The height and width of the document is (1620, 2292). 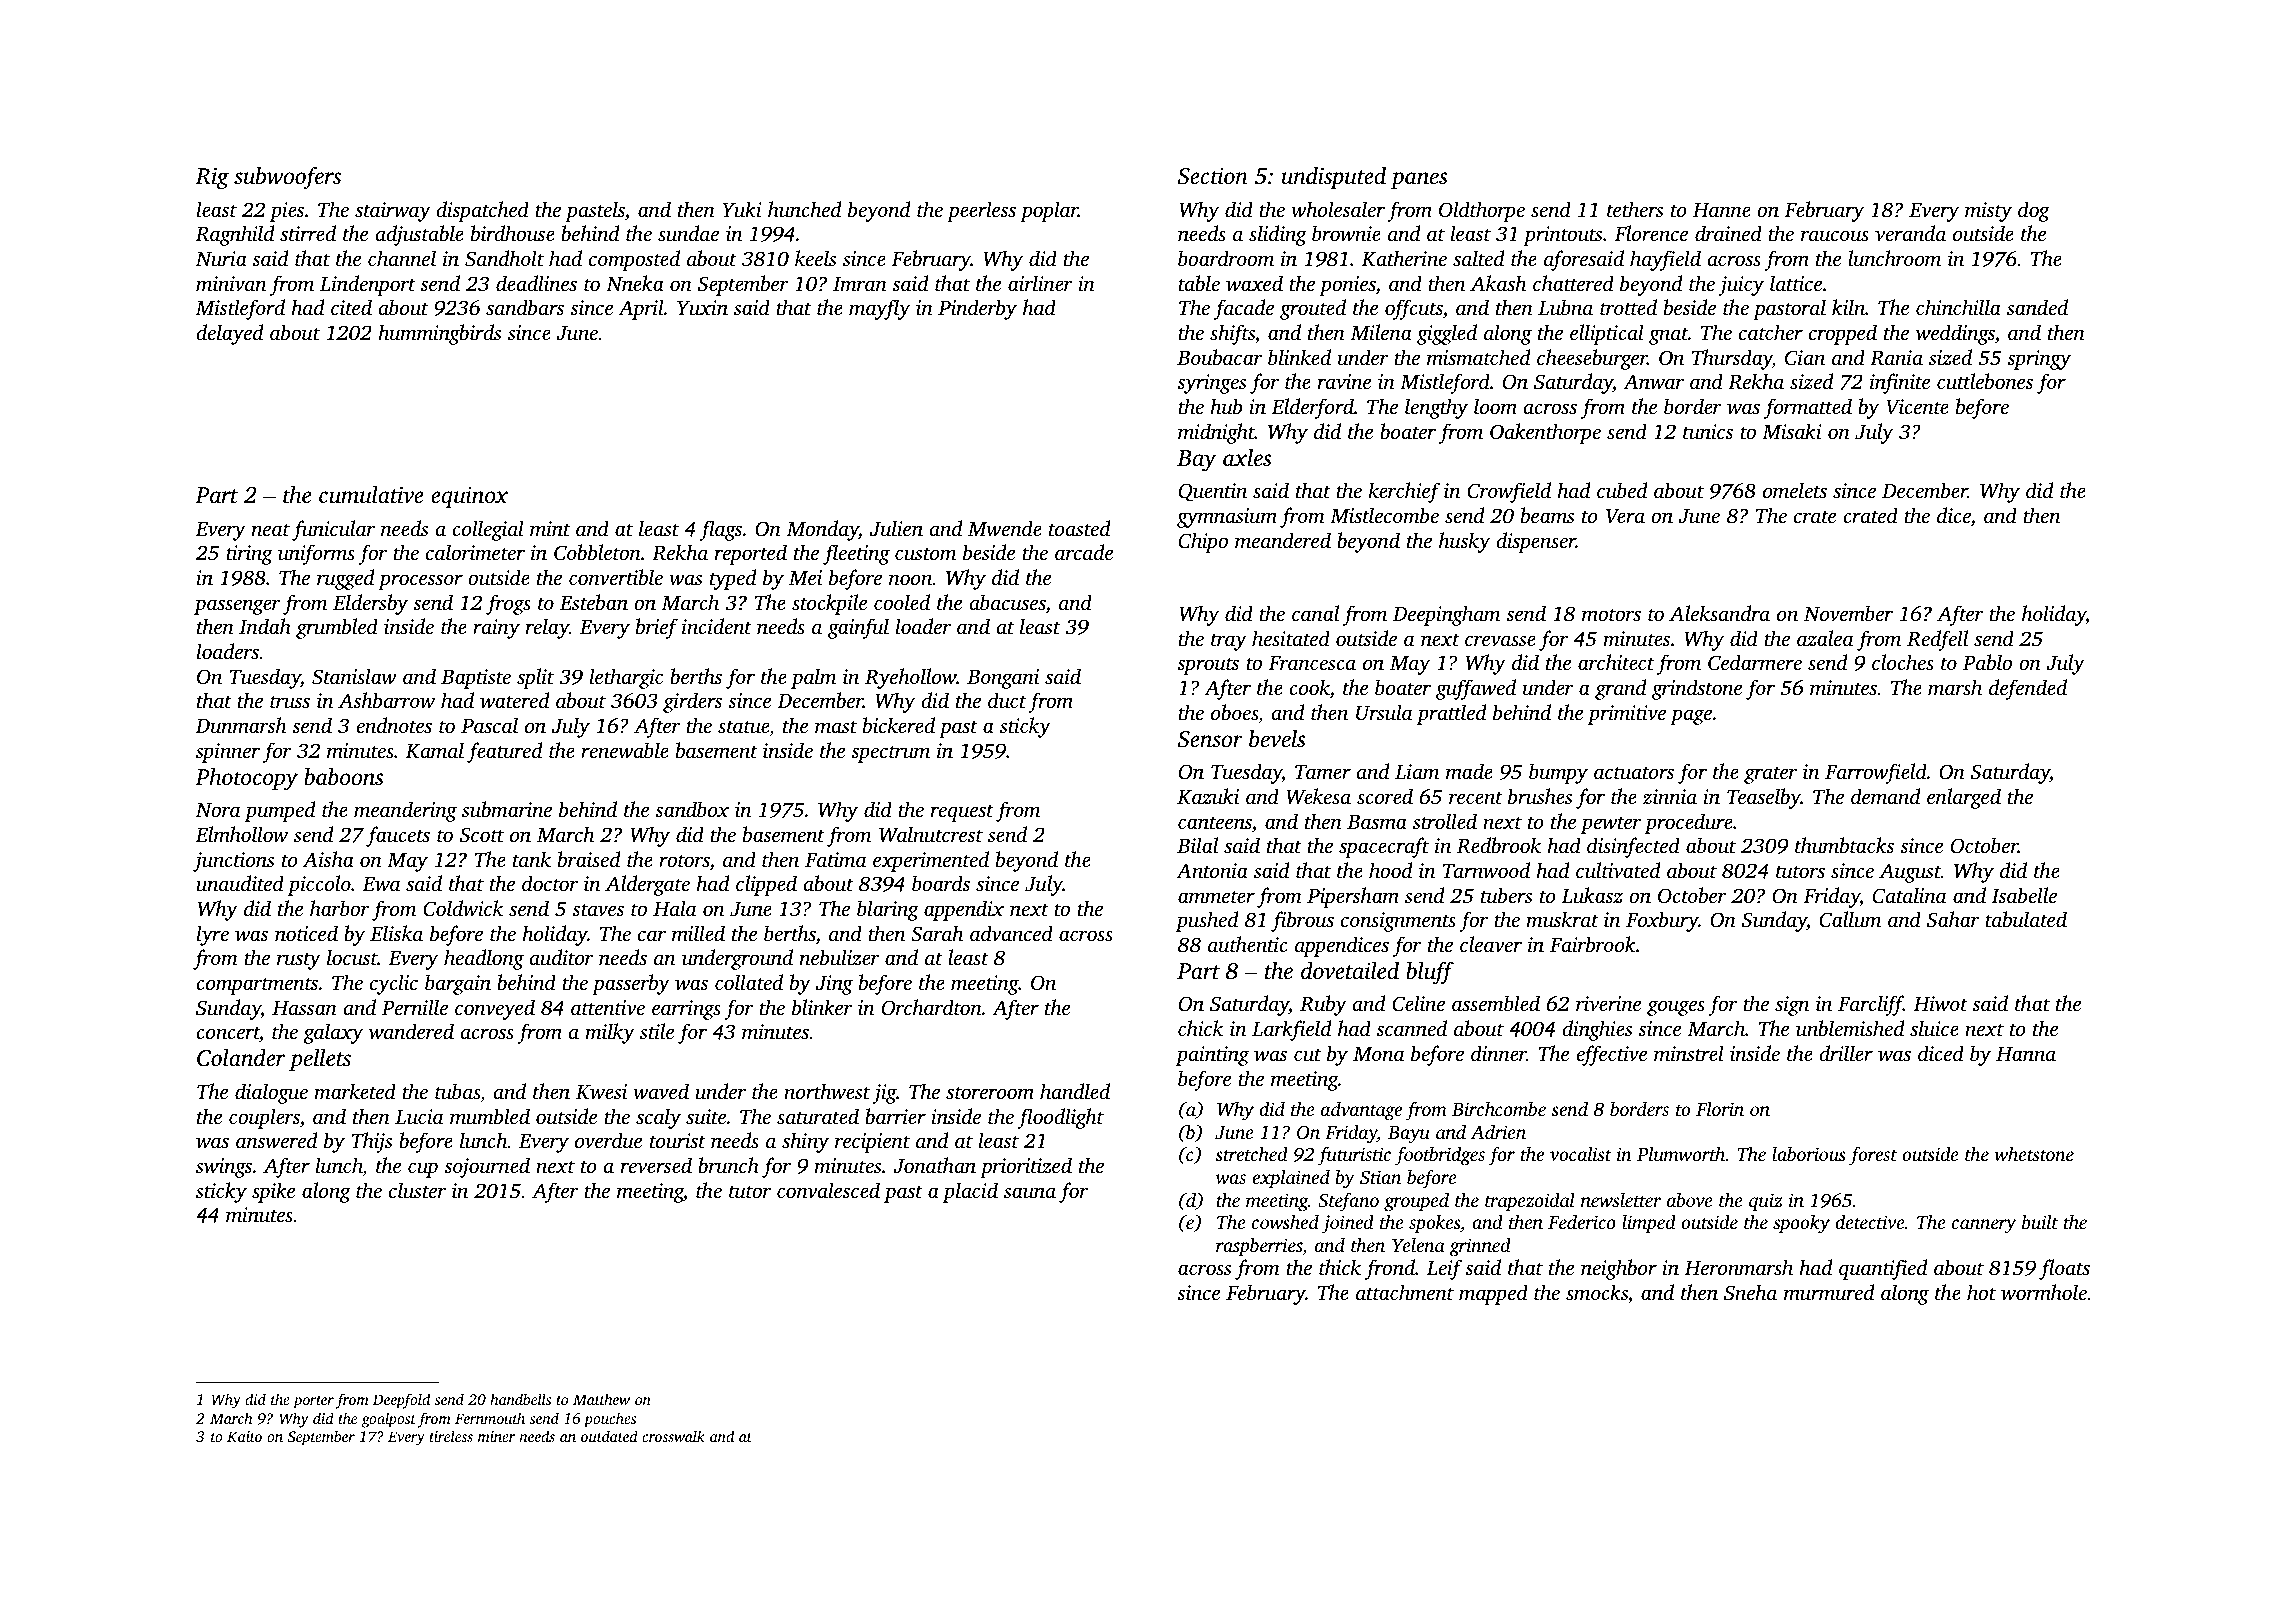 I want to click on hunched, so click(x=804, y=209).
